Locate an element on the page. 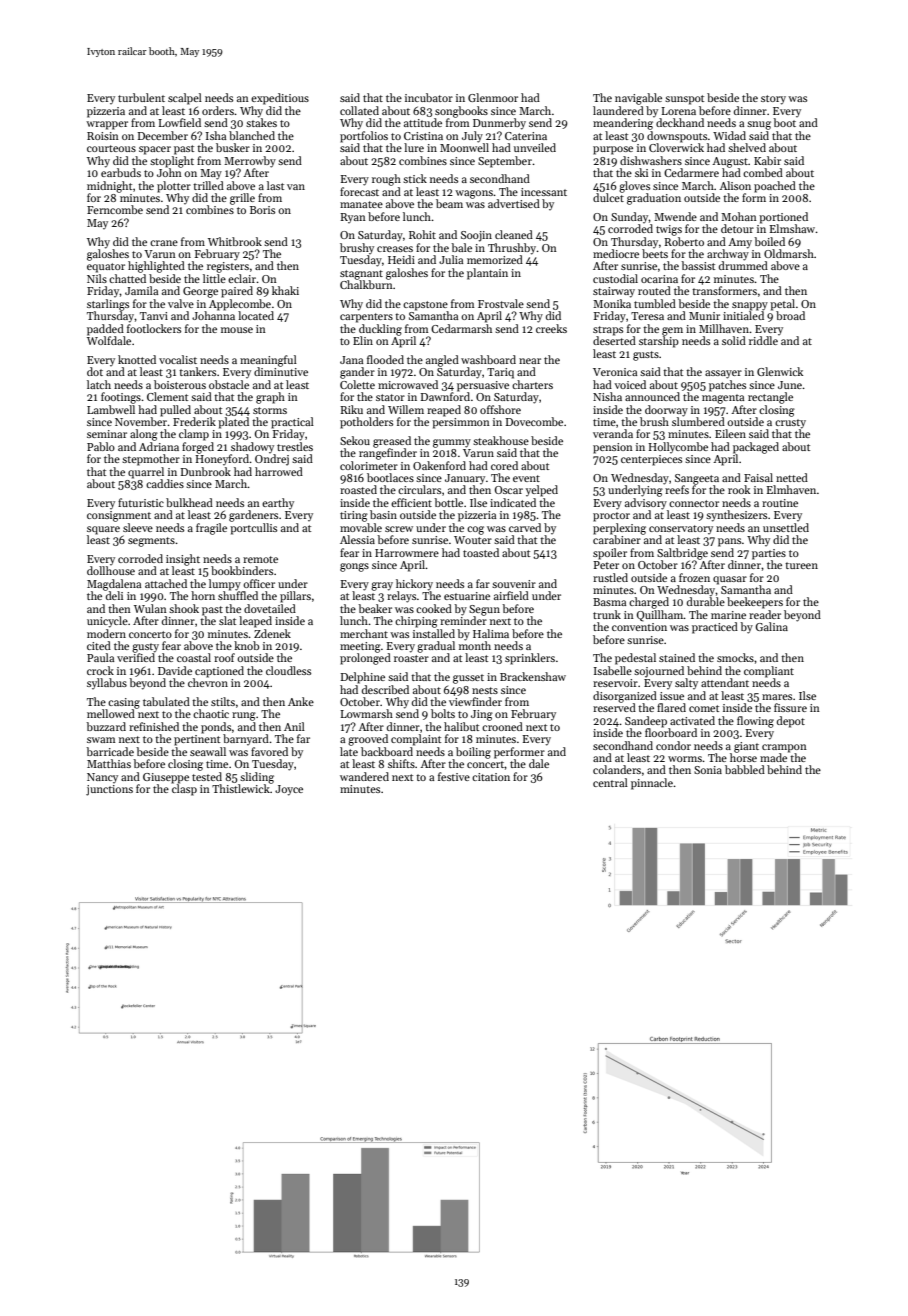 The image size is (908, 1316). cog is located at coordinates (475, 530).
